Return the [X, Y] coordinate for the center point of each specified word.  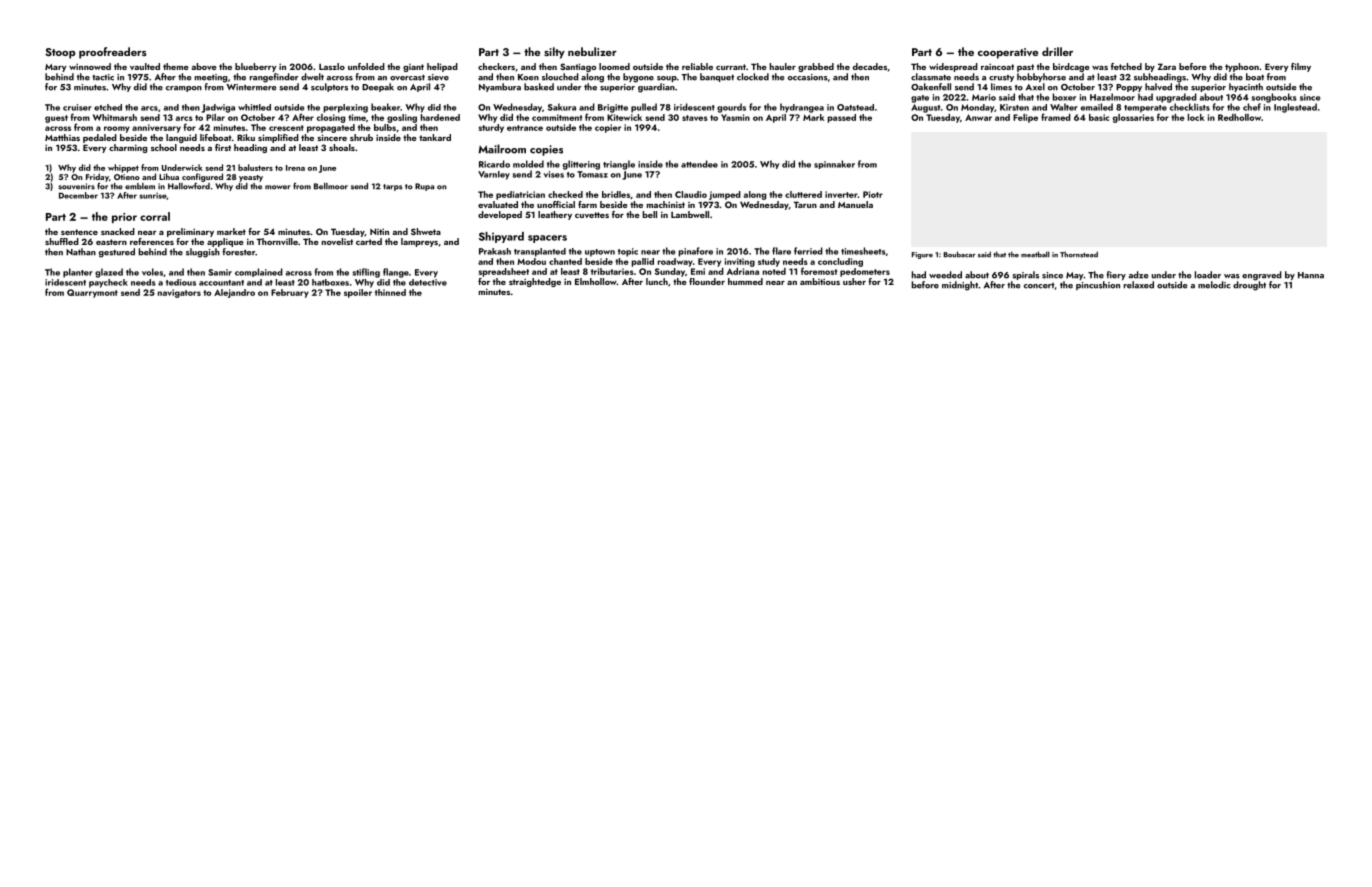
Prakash [495, 251]
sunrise [153, 196]
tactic [103, 77]
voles [152, 272]
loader [1208, 275]
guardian [656, 88]
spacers [547, 239]
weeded [945, 275]
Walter [1064, 107]
